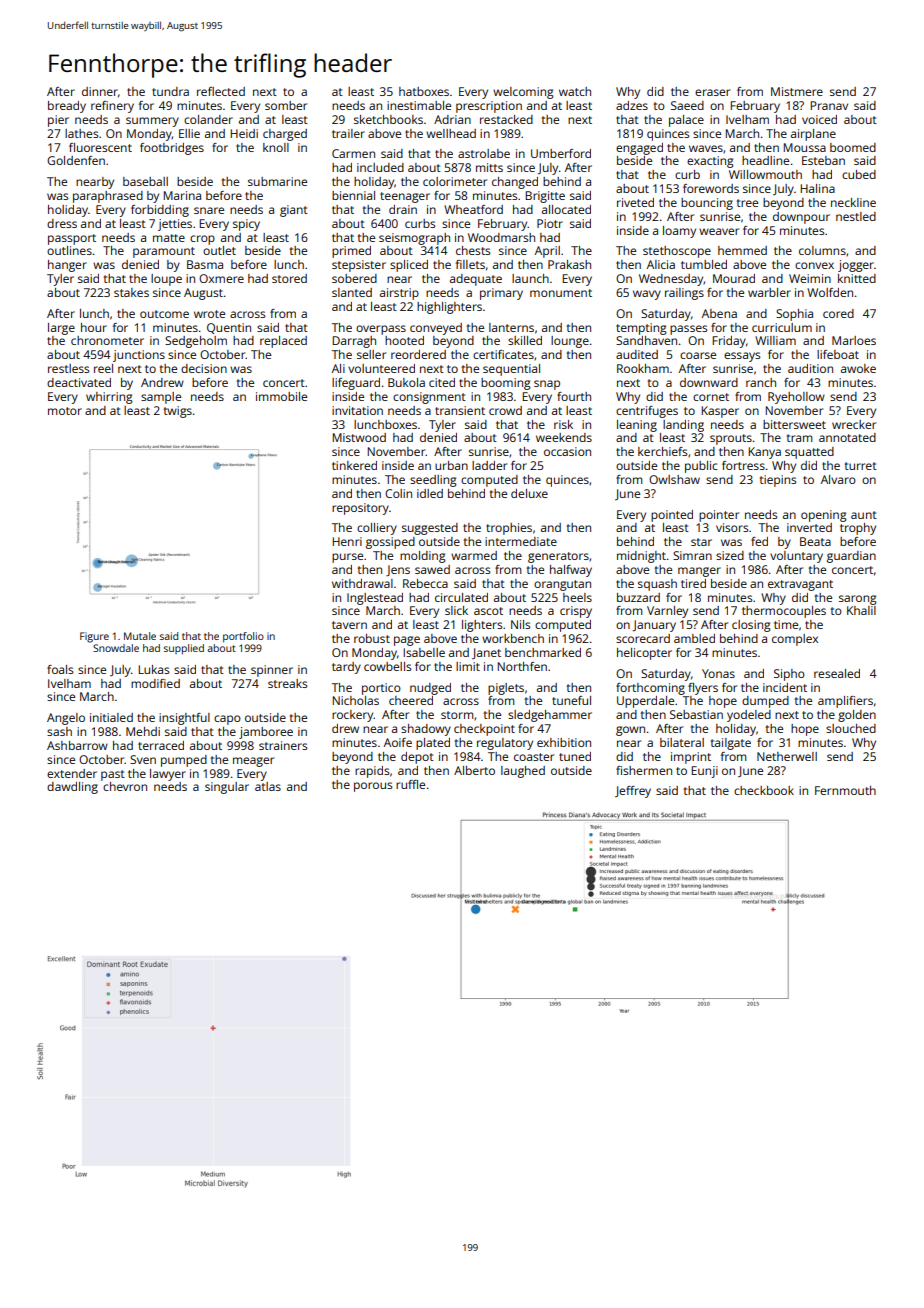 The image size is (924, 1308). Describe the element at coordinates (286, 105) in the screenshot. I see `somber` at that location.
